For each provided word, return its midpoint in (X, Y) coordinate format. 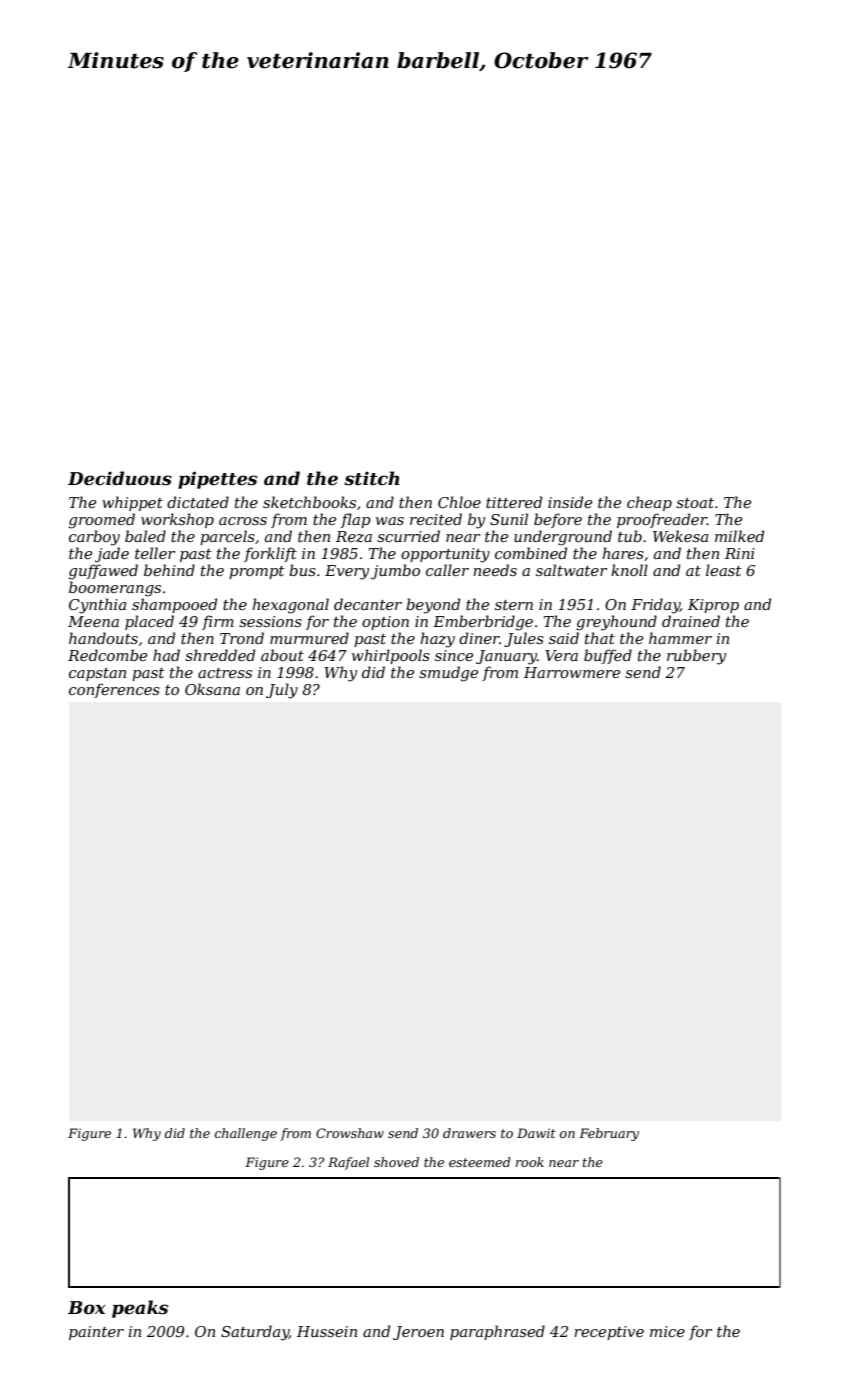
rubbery (696, 657)
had (166, 655)
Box (86, 1308)
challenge (246, 1134)
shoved (396, 1162)
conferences (114, 690)
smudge (448, 674)
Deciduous (120, 478)
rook (530, 1162)
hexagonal (290, 606)
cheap (649, 503)
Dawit (536, 1133)
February (609, 1134)
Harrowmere (572, 672)
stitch (372, 478)
